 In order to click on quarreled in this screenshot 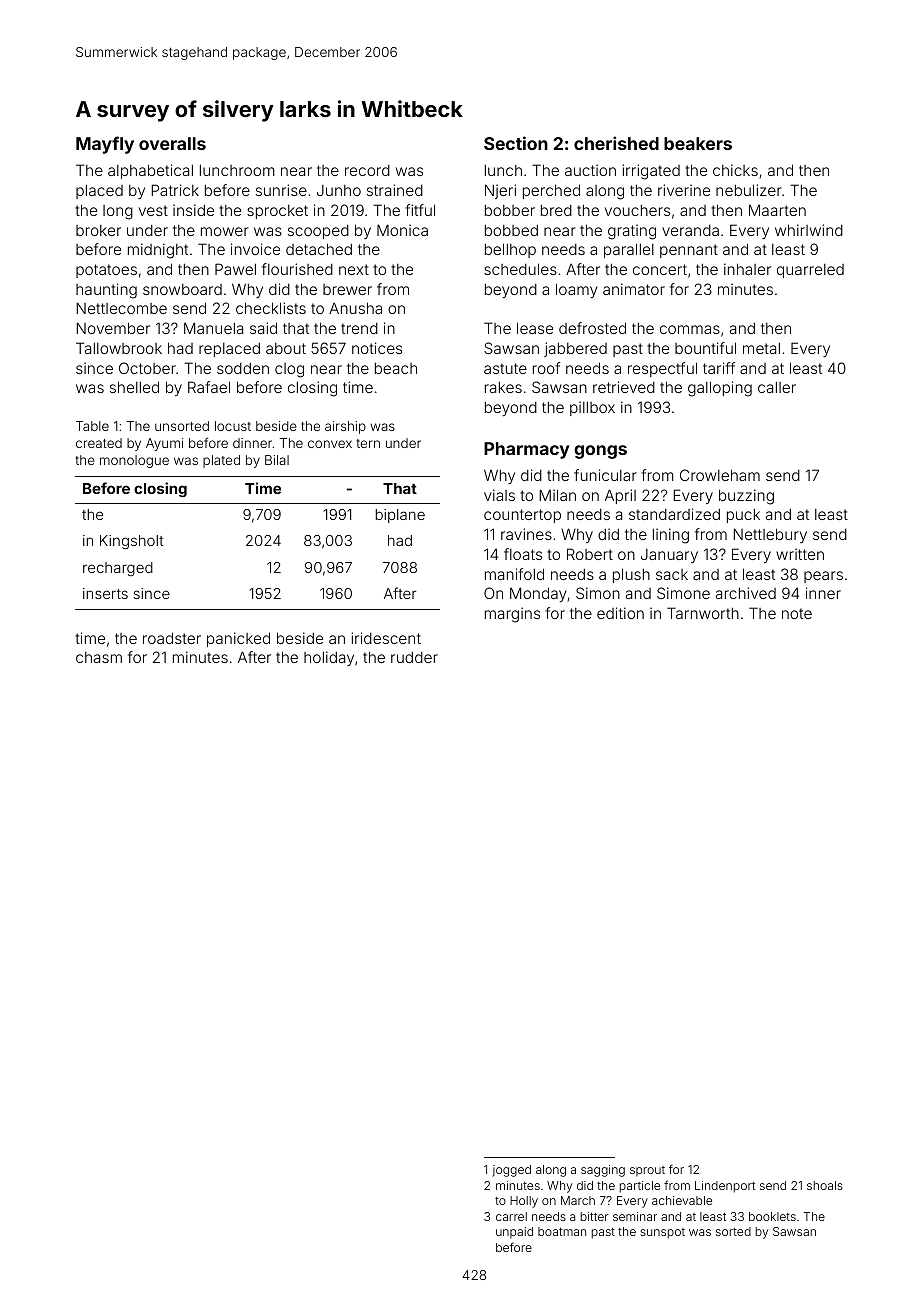, I will do `click(810, 271)`.
